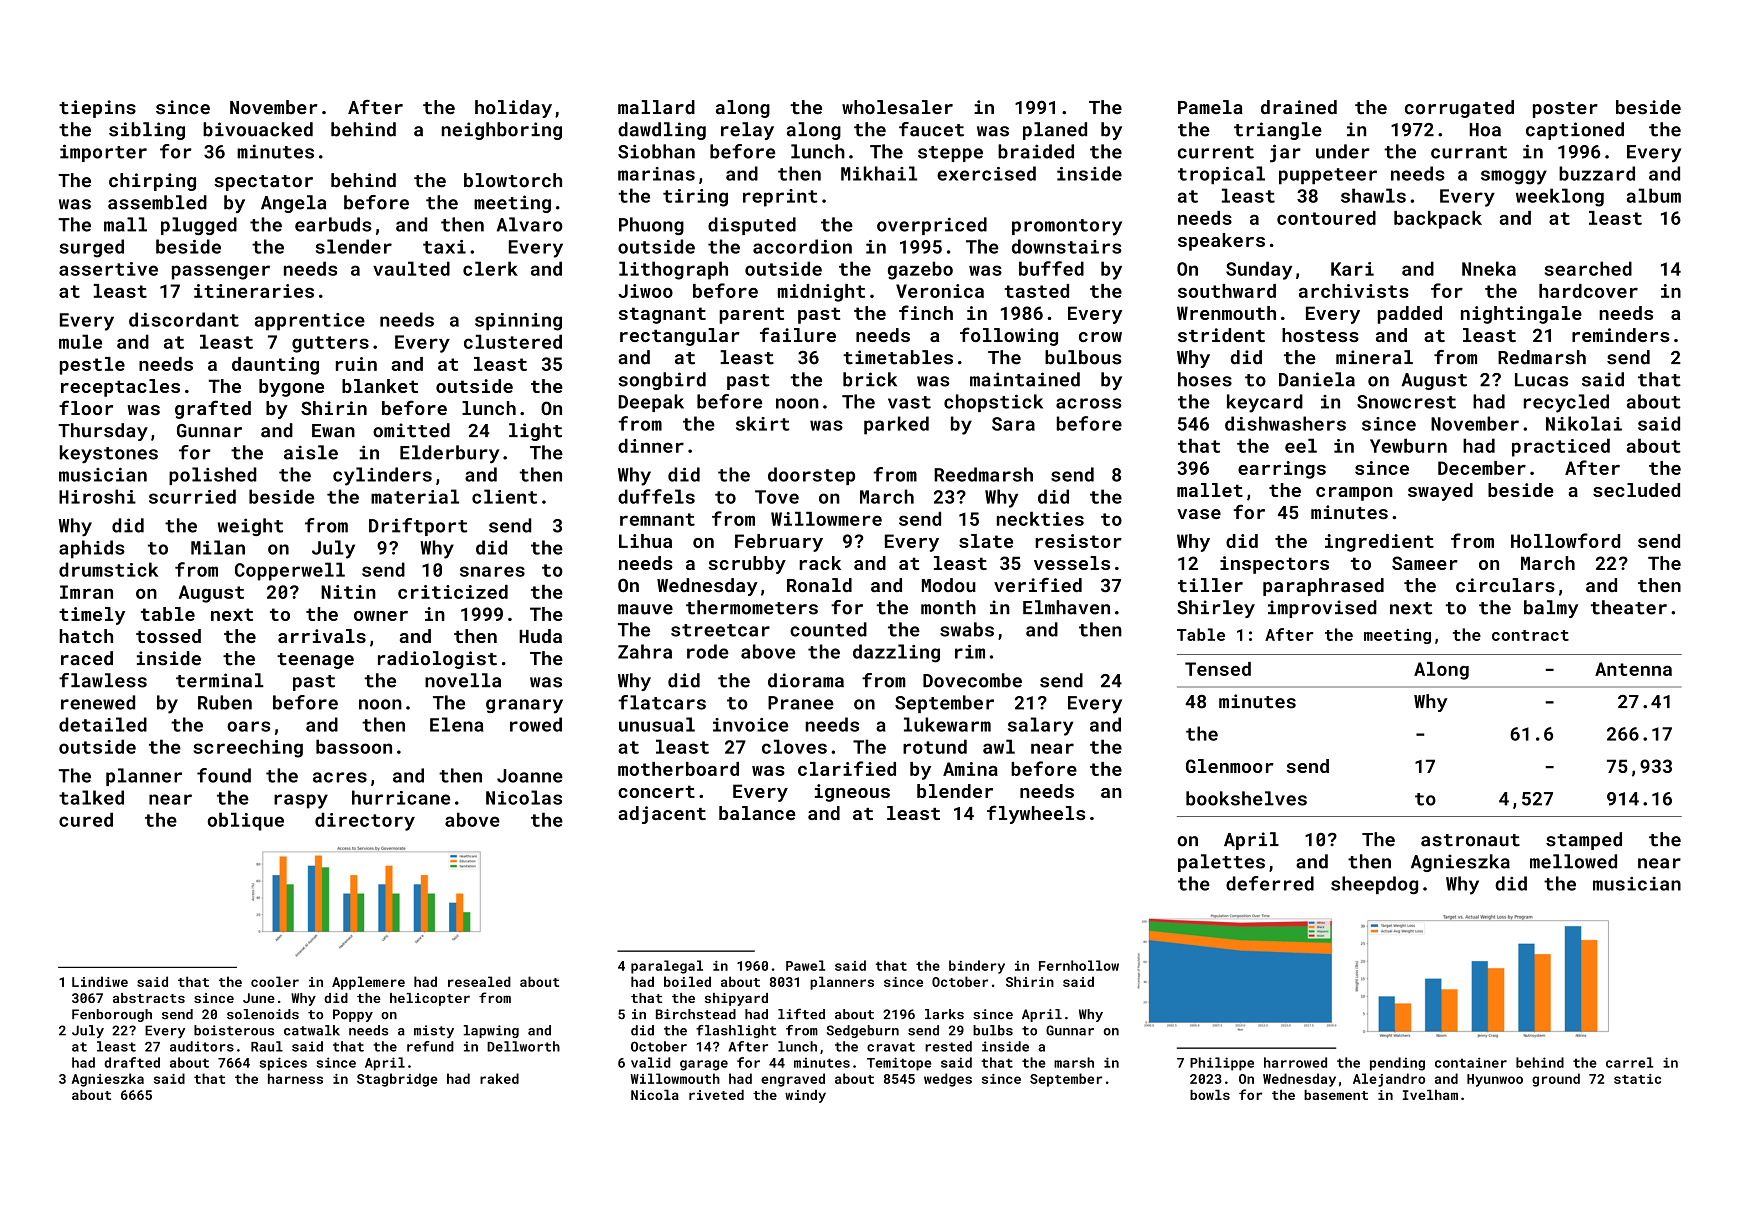  I want to click on clustered, so click(513, 341).
